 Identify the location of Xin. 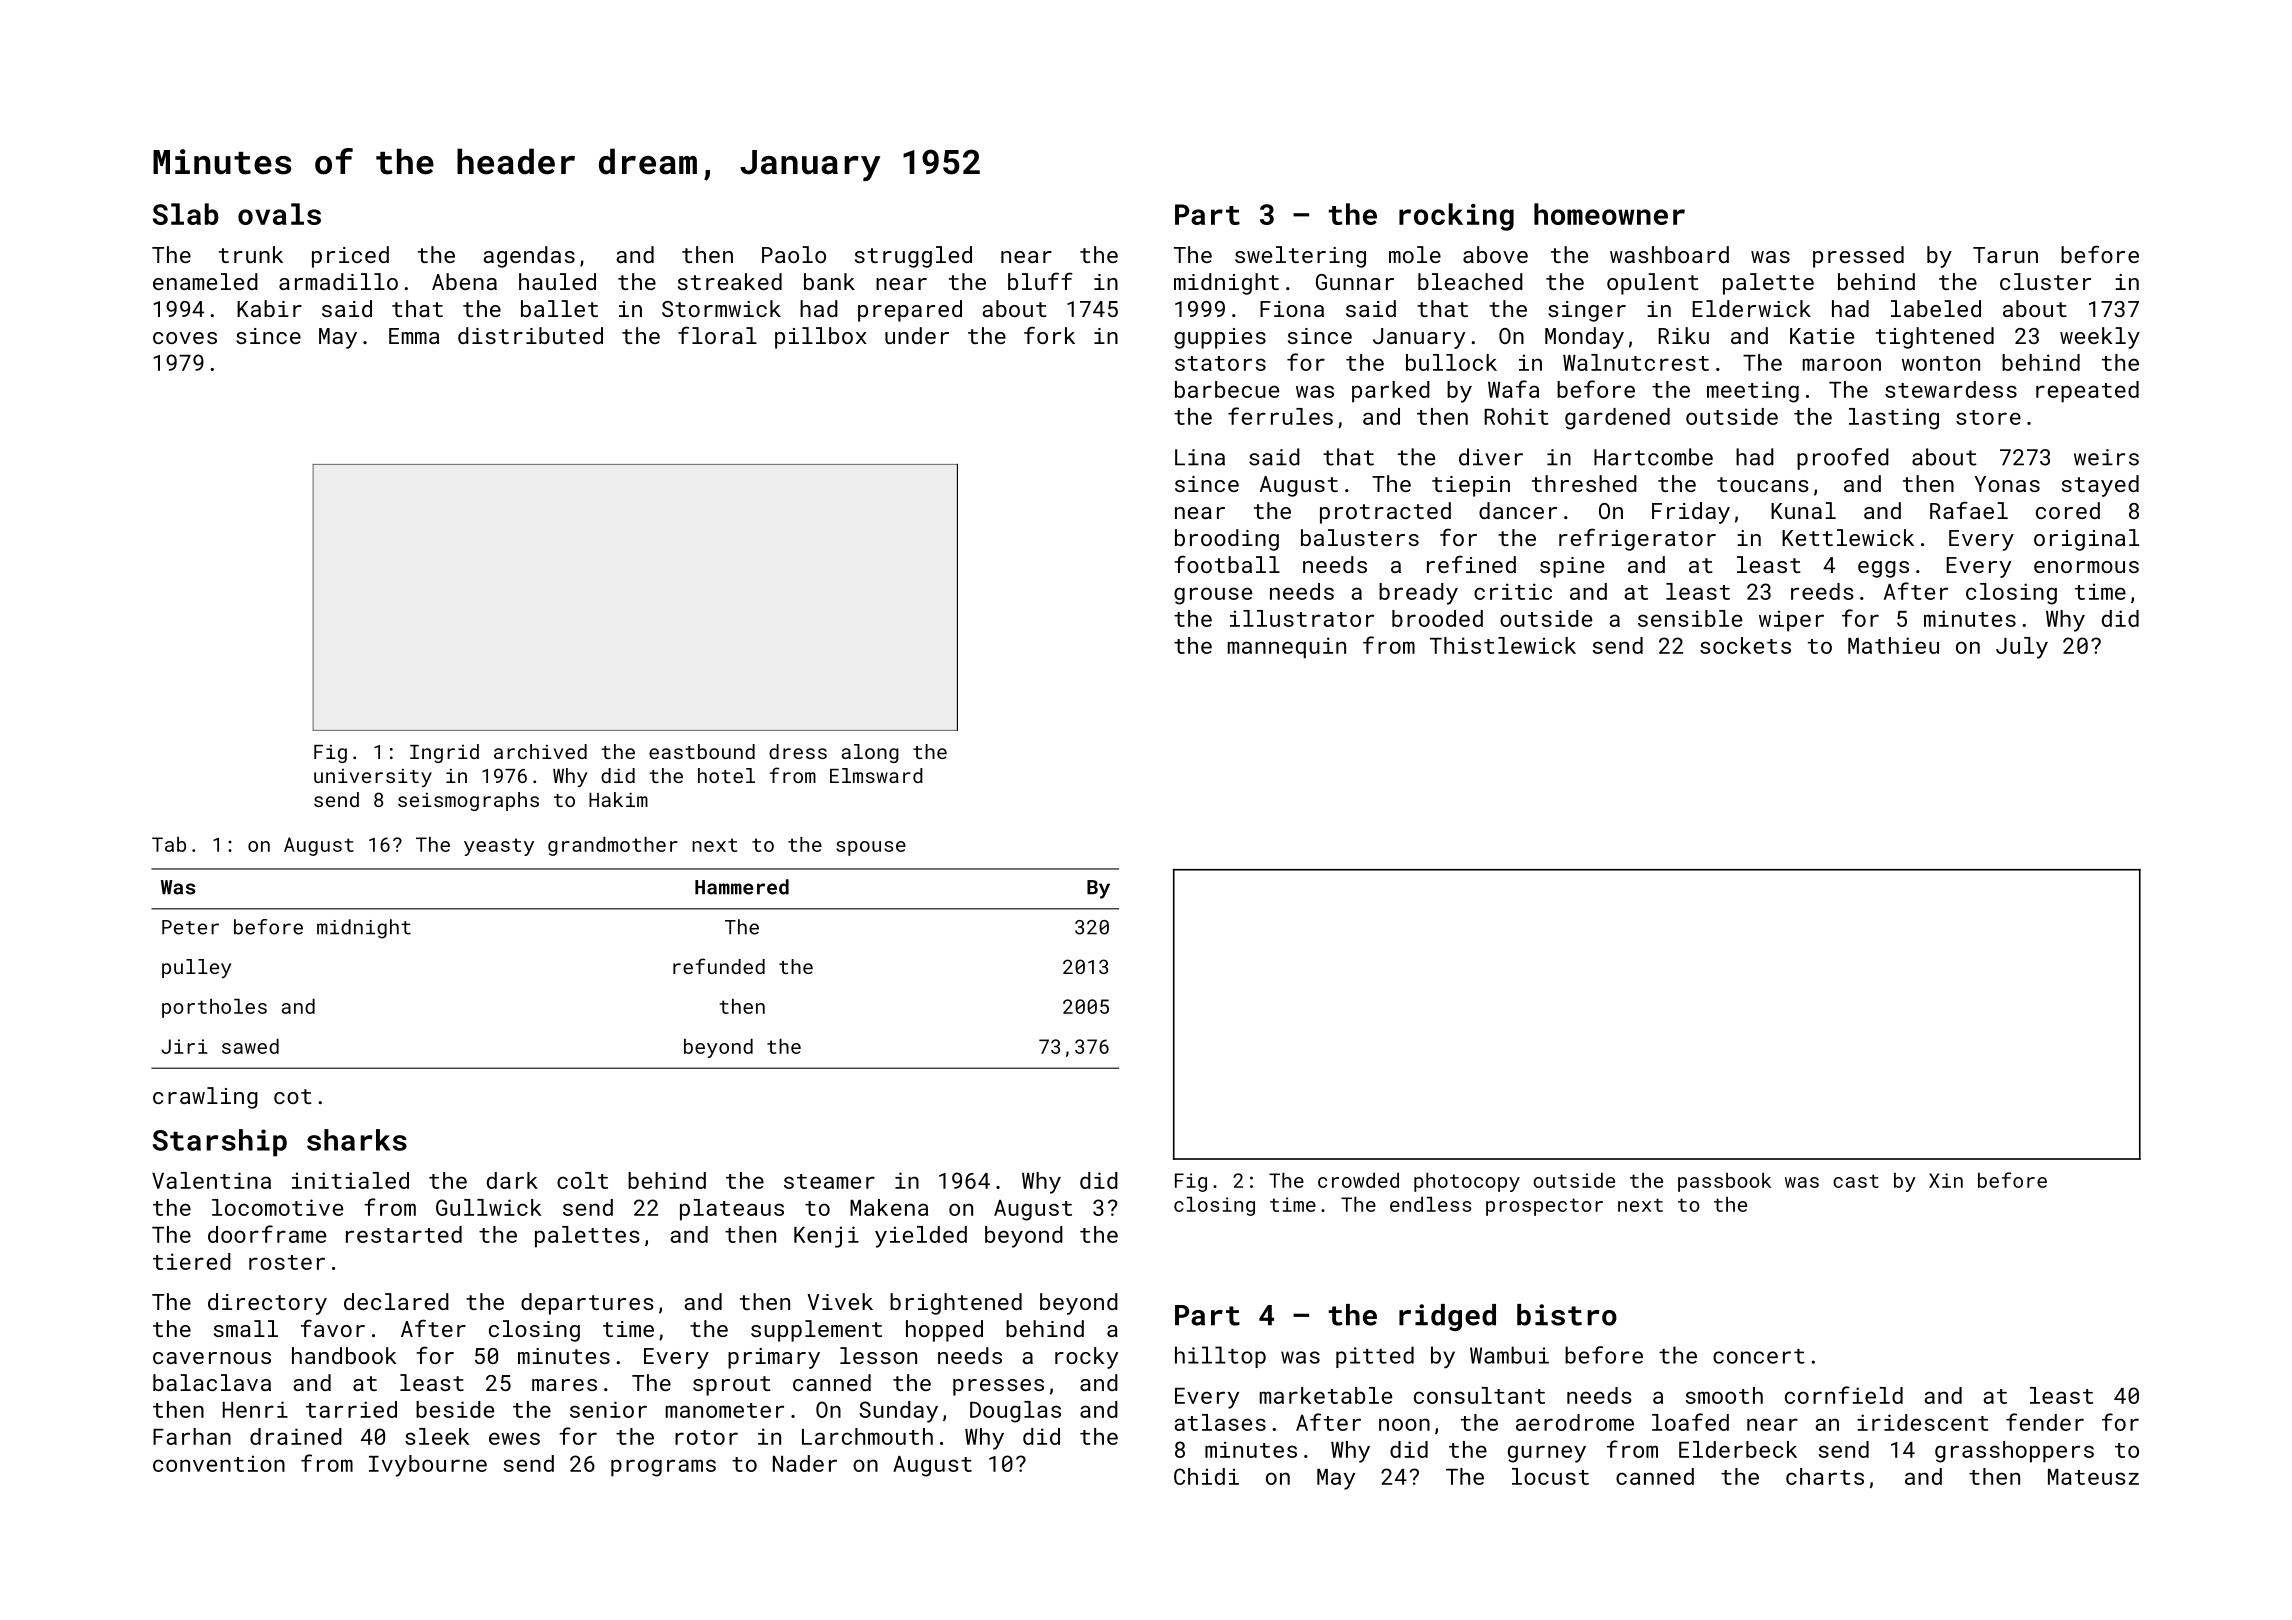
(1946, 1180).
